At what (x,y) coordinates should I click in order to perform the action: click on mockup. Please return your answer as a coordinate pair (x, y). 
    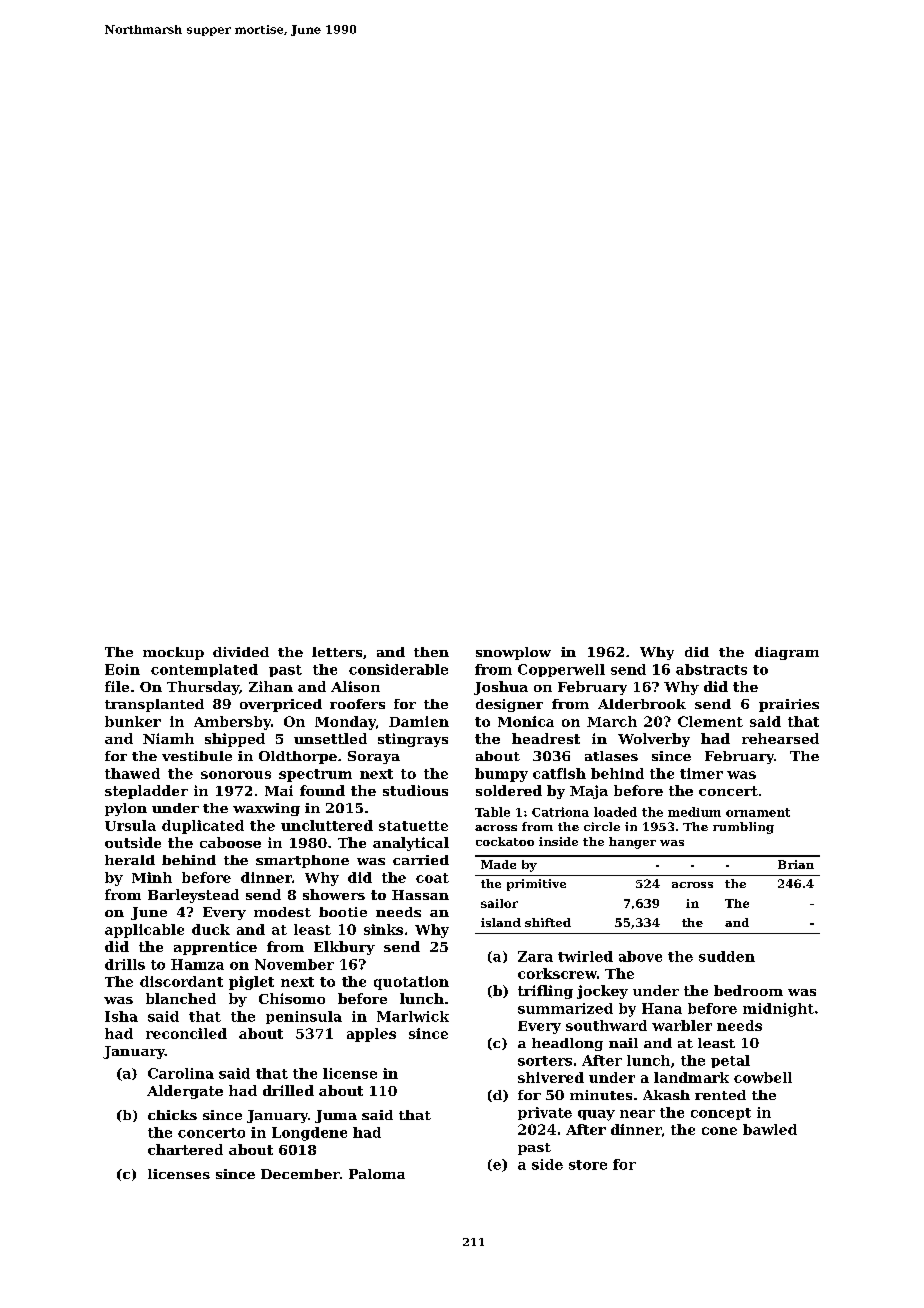
    Looking at the image, I should click on (173, 653).
